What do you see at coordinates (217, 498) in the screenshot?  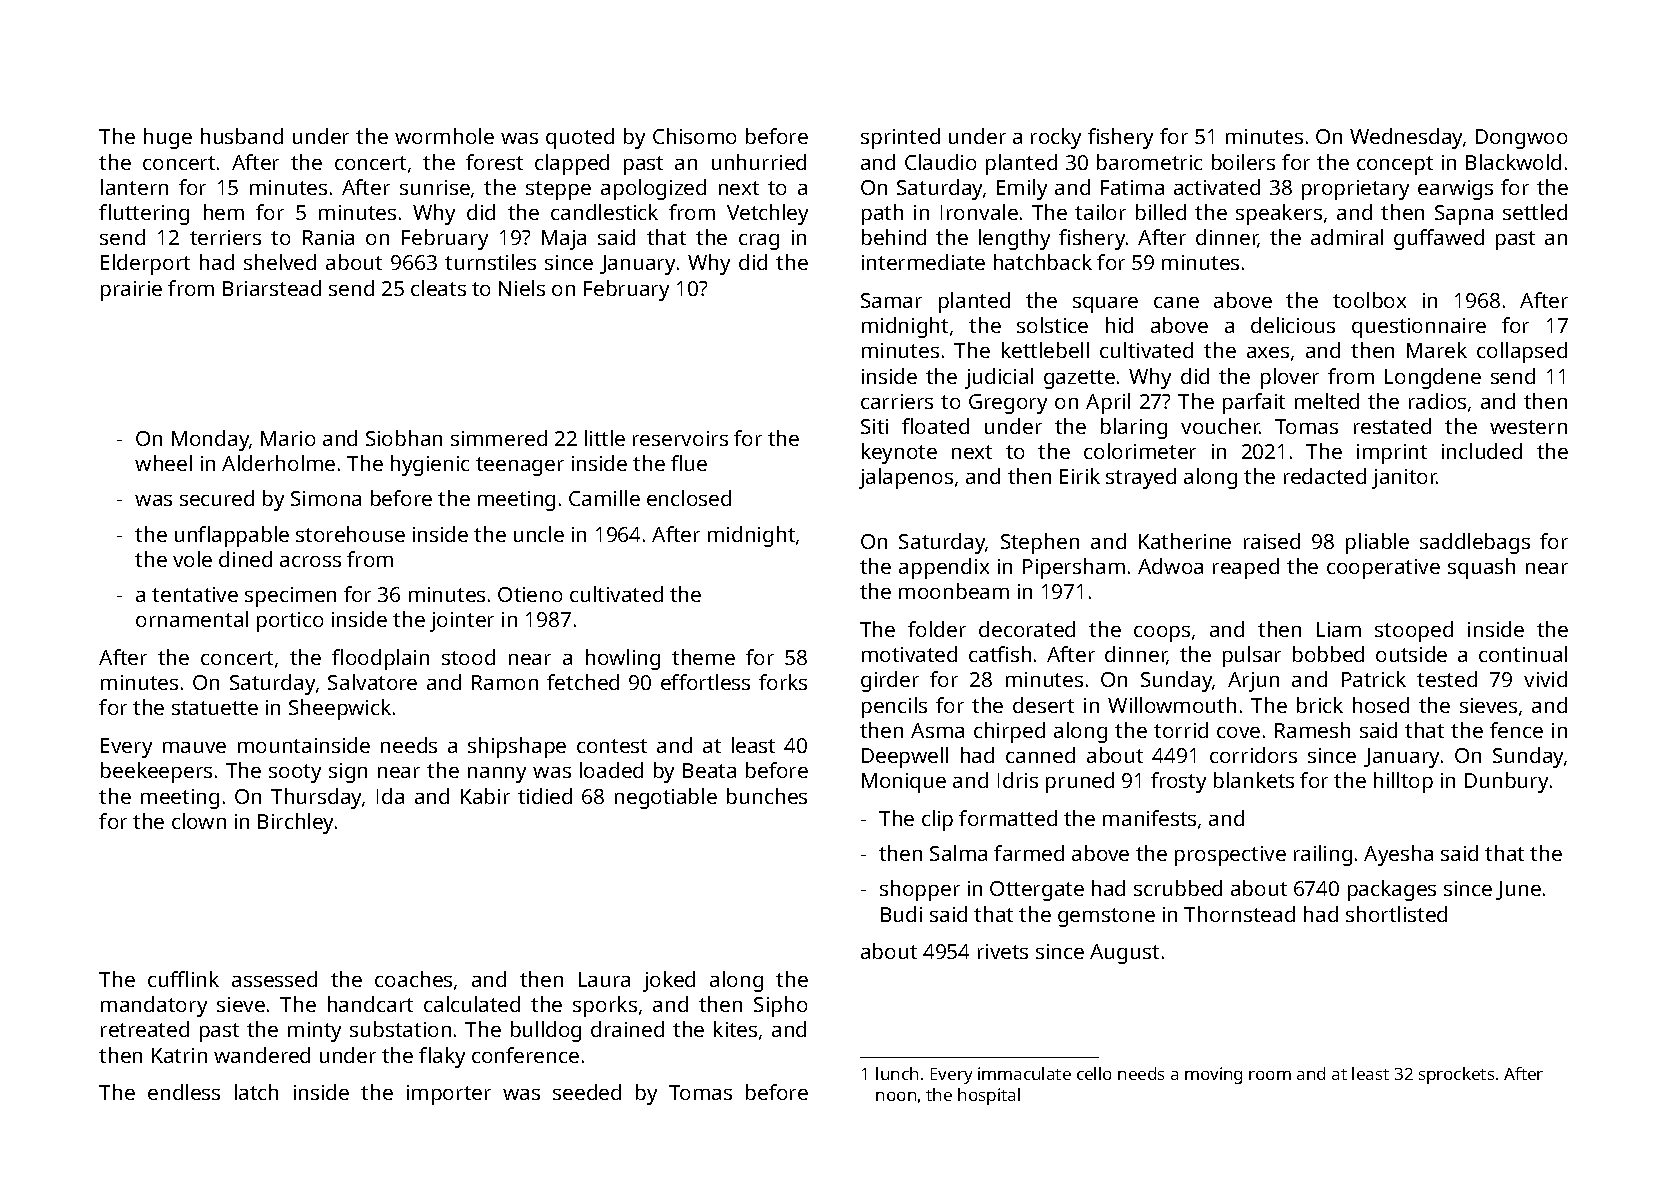 I see `secured` at bounding box center [217, 498].
